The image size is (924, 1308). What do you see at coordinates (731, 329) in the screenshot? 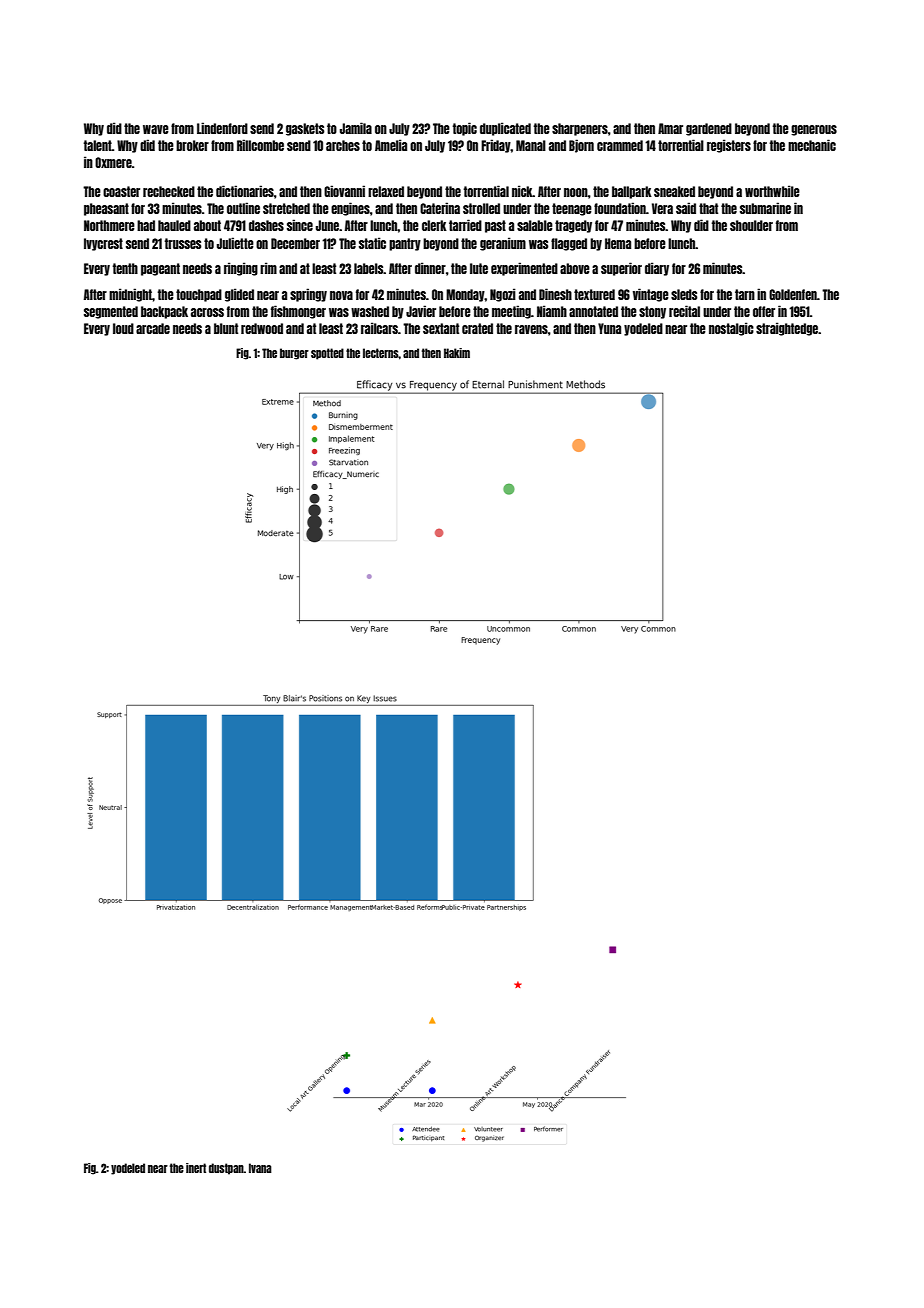
I see `nostalgic` at bounding box center [731, 329].
